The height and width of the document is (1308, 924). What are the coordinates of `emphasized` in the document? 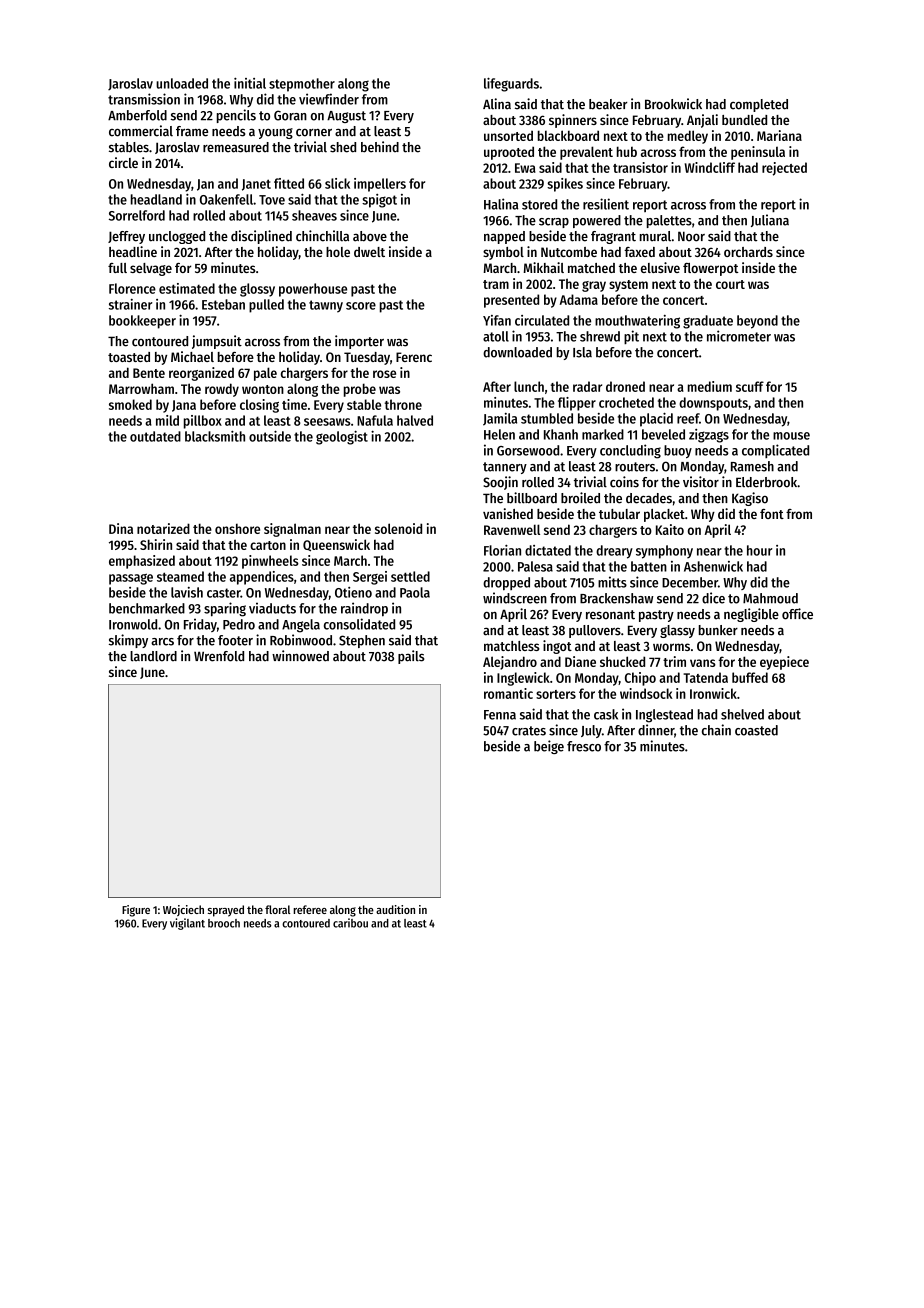 It's located at (142, 562).
